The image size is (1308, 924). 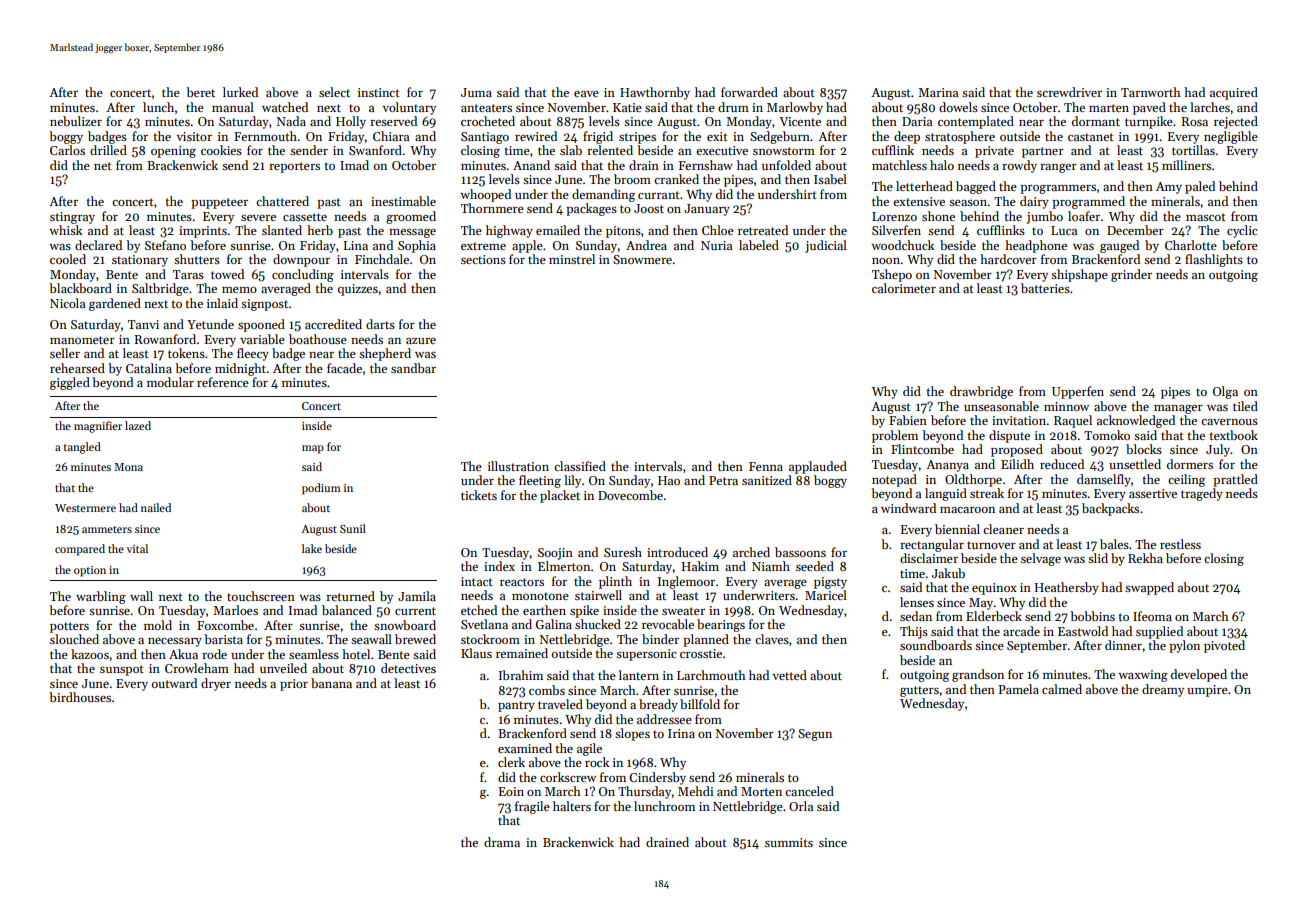 I want to click on halters, so click(x=572, y=806).
